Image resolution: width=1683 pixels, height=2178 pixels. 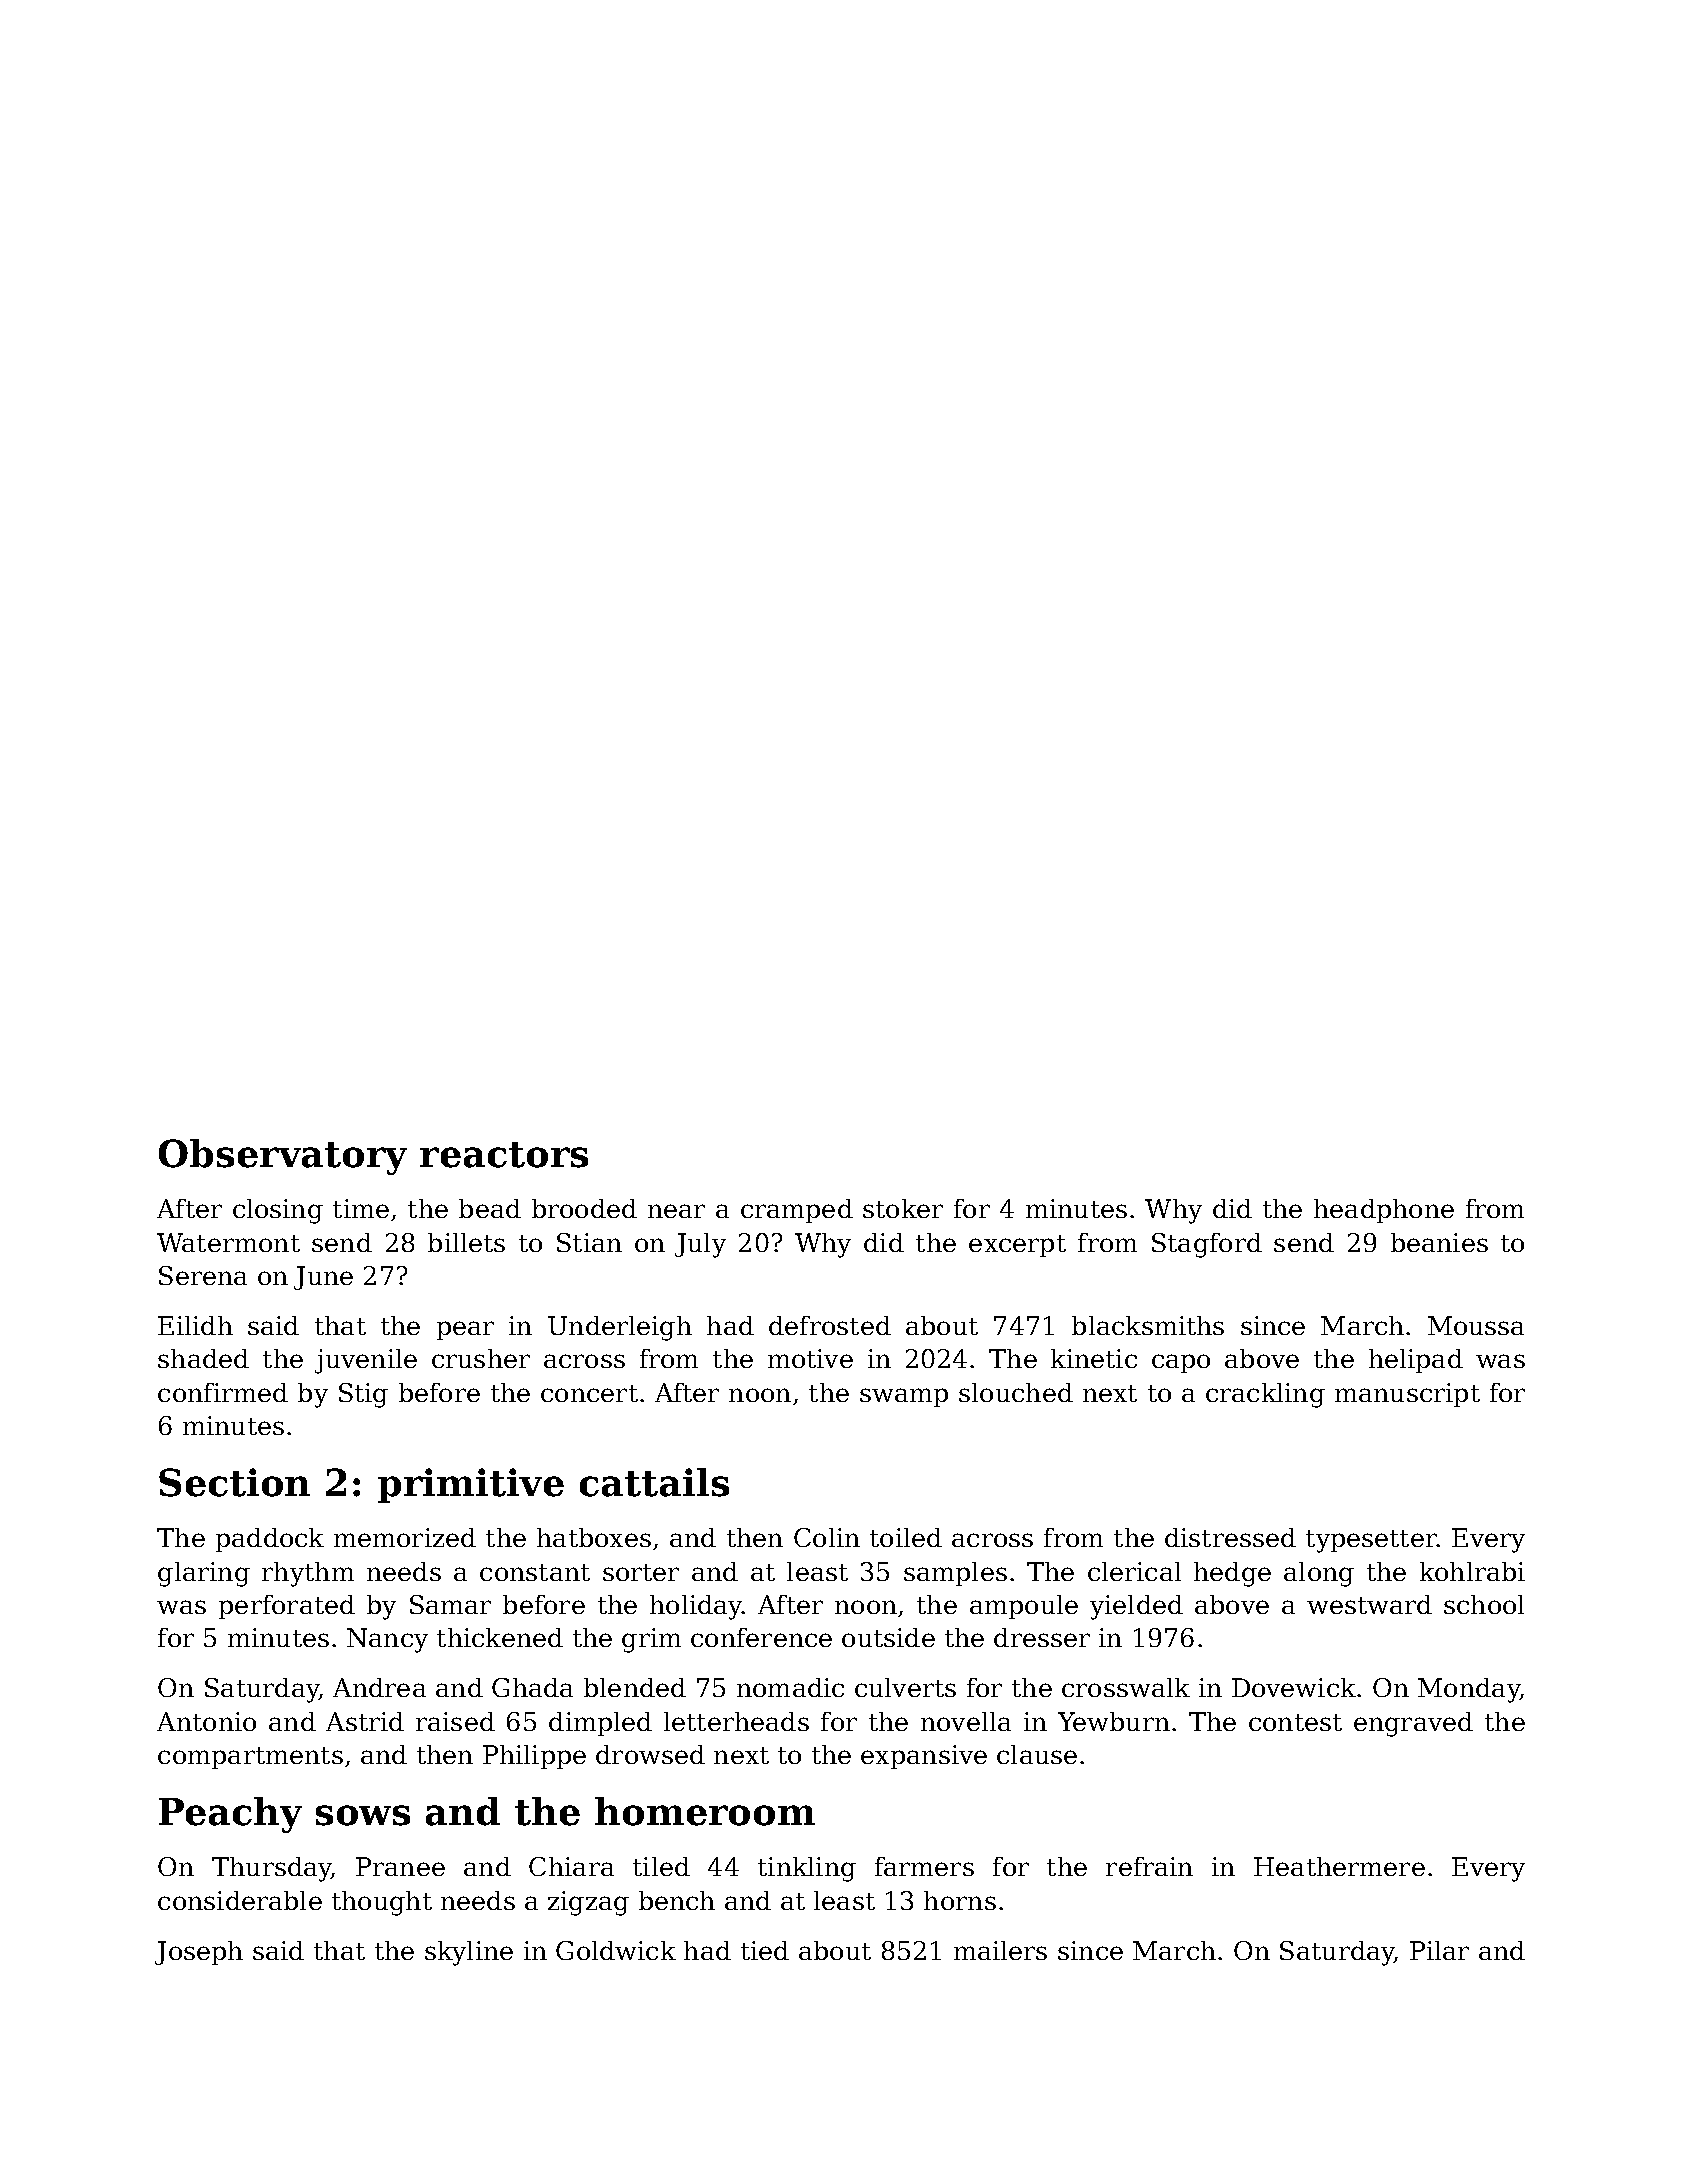 I want to click on manuscript, so click(x=1407, y=1395).
